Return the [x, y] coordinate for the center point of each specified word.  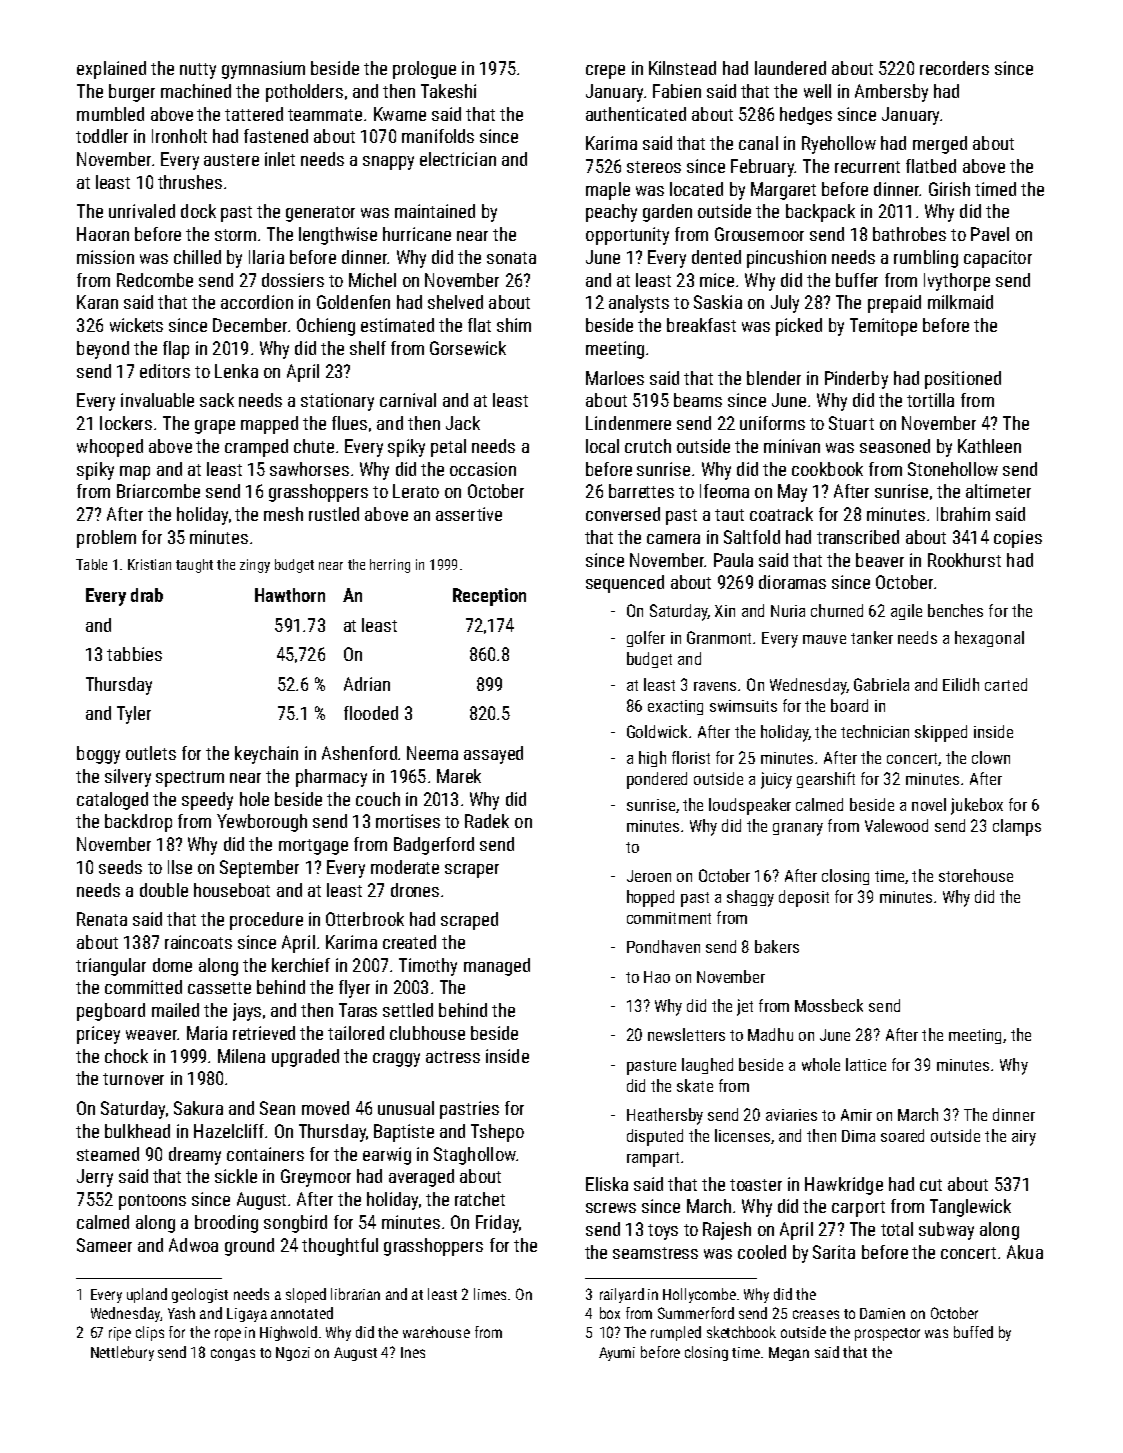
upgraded [305, 1058]
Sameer [104, 1245]
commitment [669, 918]
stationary [337, 402]
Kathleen [989, 446]
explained [111, 70]
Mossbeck [829, 1005]
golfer [646, 639]
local [602, 446]
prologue [424, 70]
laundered [790, 68]
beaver [880, 560]
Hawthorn [290, 595]
